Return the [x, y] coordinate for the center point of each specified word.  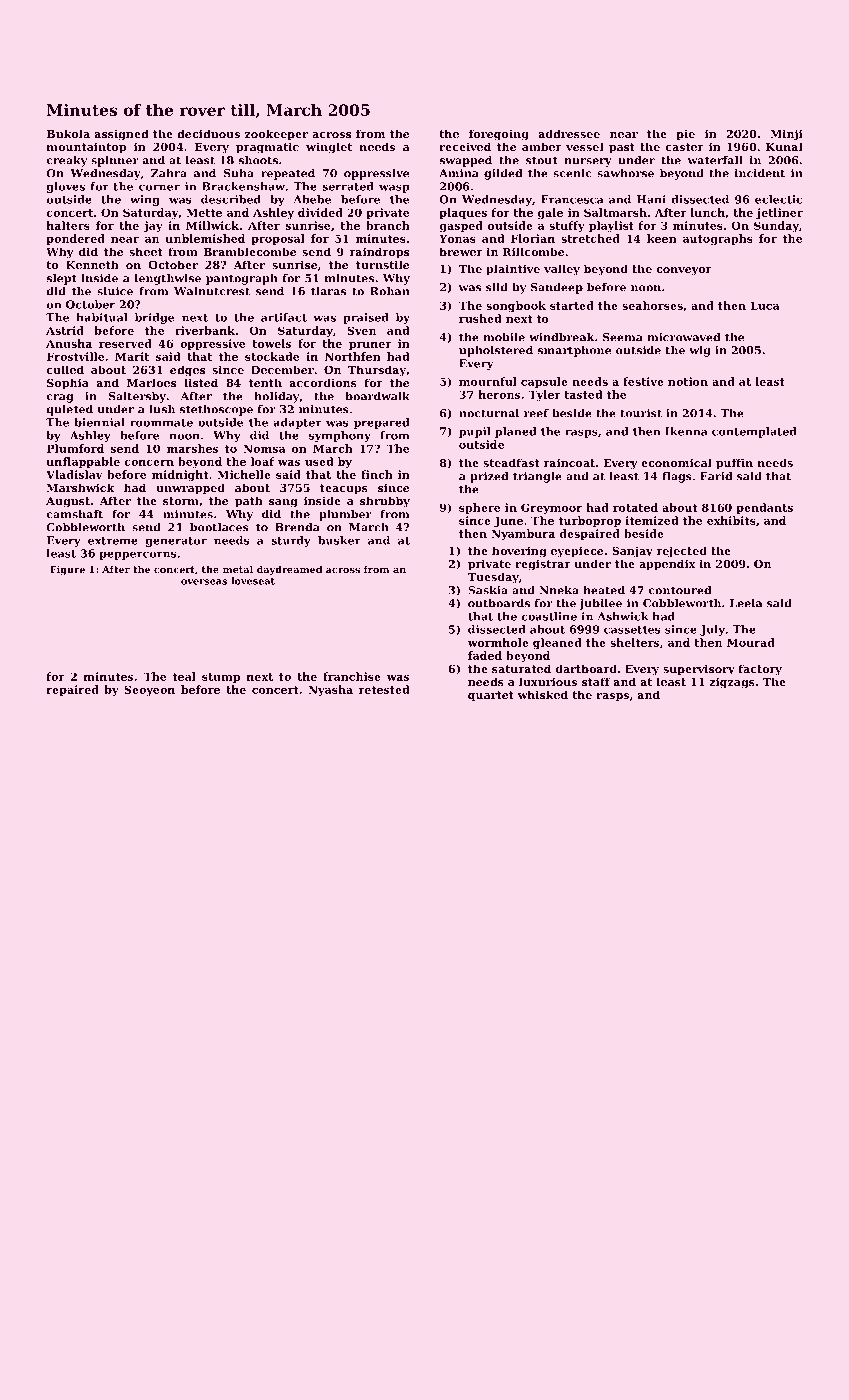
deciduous [208, 133]
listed [201, 382]
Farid [716, 476]
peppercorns [137, 555]
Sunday [776, 226]
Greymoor [551, 508]
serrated [348, 186]
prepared [382, 423]
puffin [734, 464]
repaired [72, 690]
